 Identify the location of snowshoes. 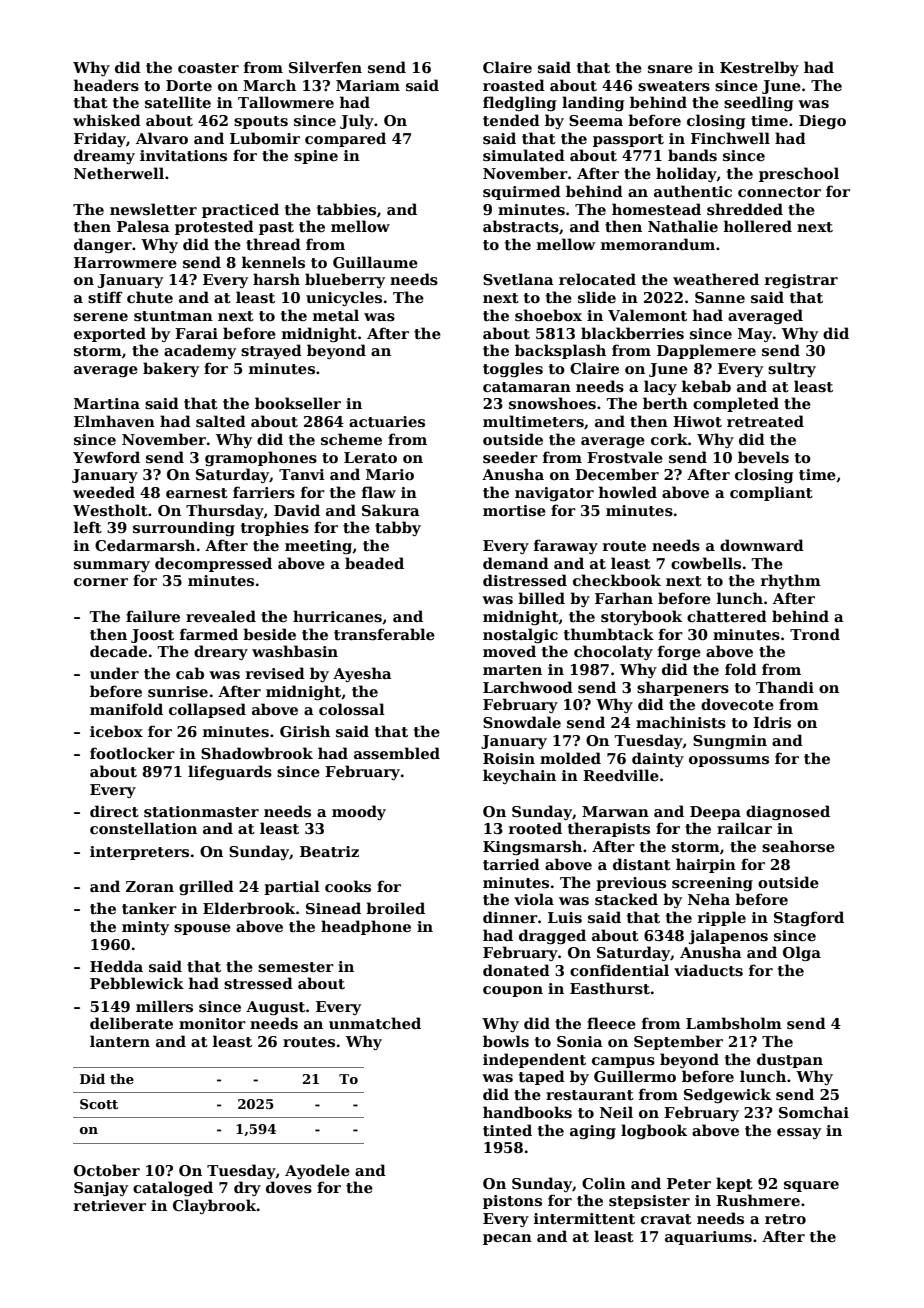
(552, 403).
